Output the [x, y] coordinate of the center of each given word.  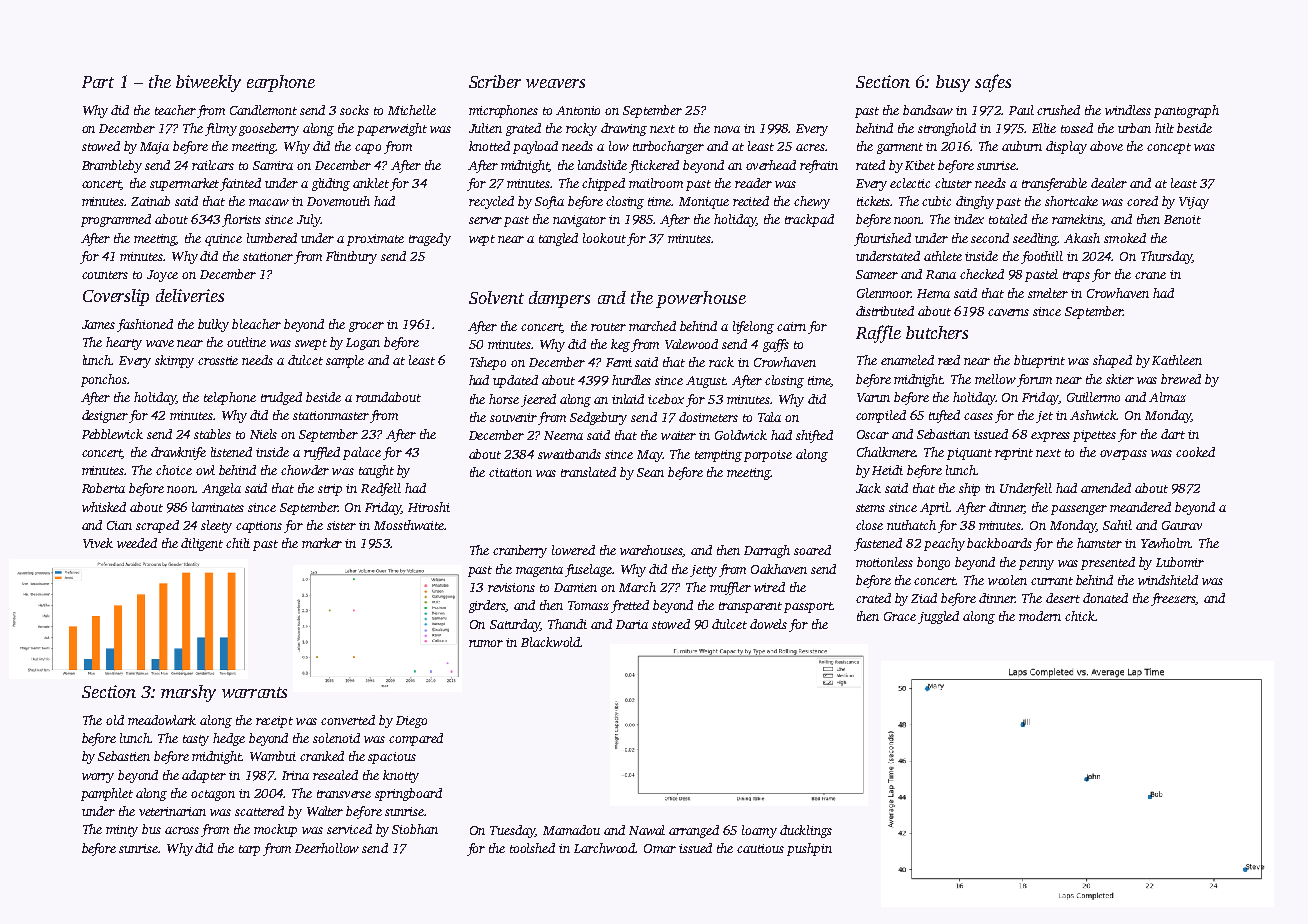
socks [354, 110]
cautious [760, 848]
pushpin [809, 849]
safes [993, 83]
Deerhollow [327, 848]
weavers [555, 83]
